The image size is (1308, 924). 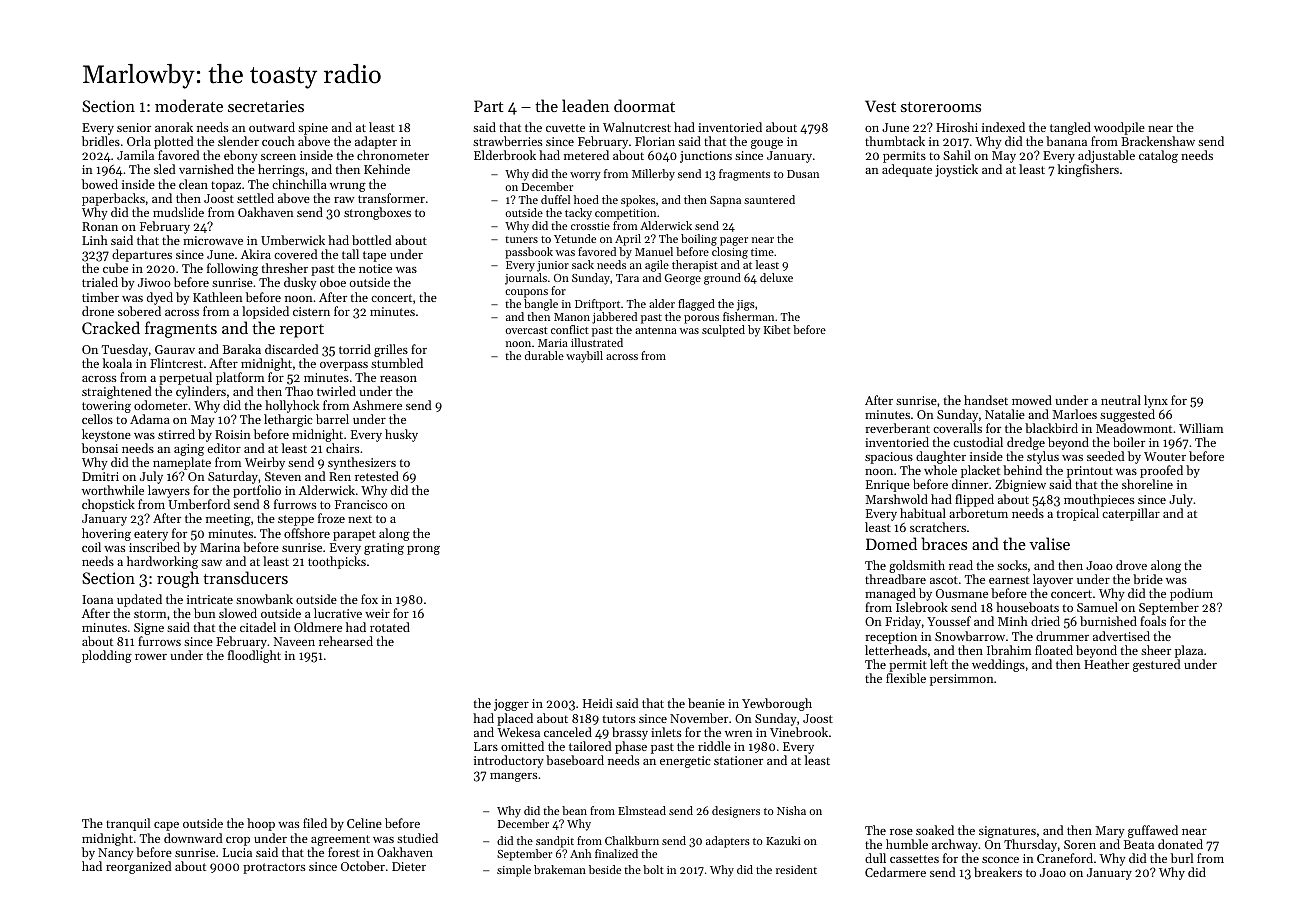 What do you see at coordinates (1012, 565) in the page?
I see `socks` at bounding box center [1012, 565].
